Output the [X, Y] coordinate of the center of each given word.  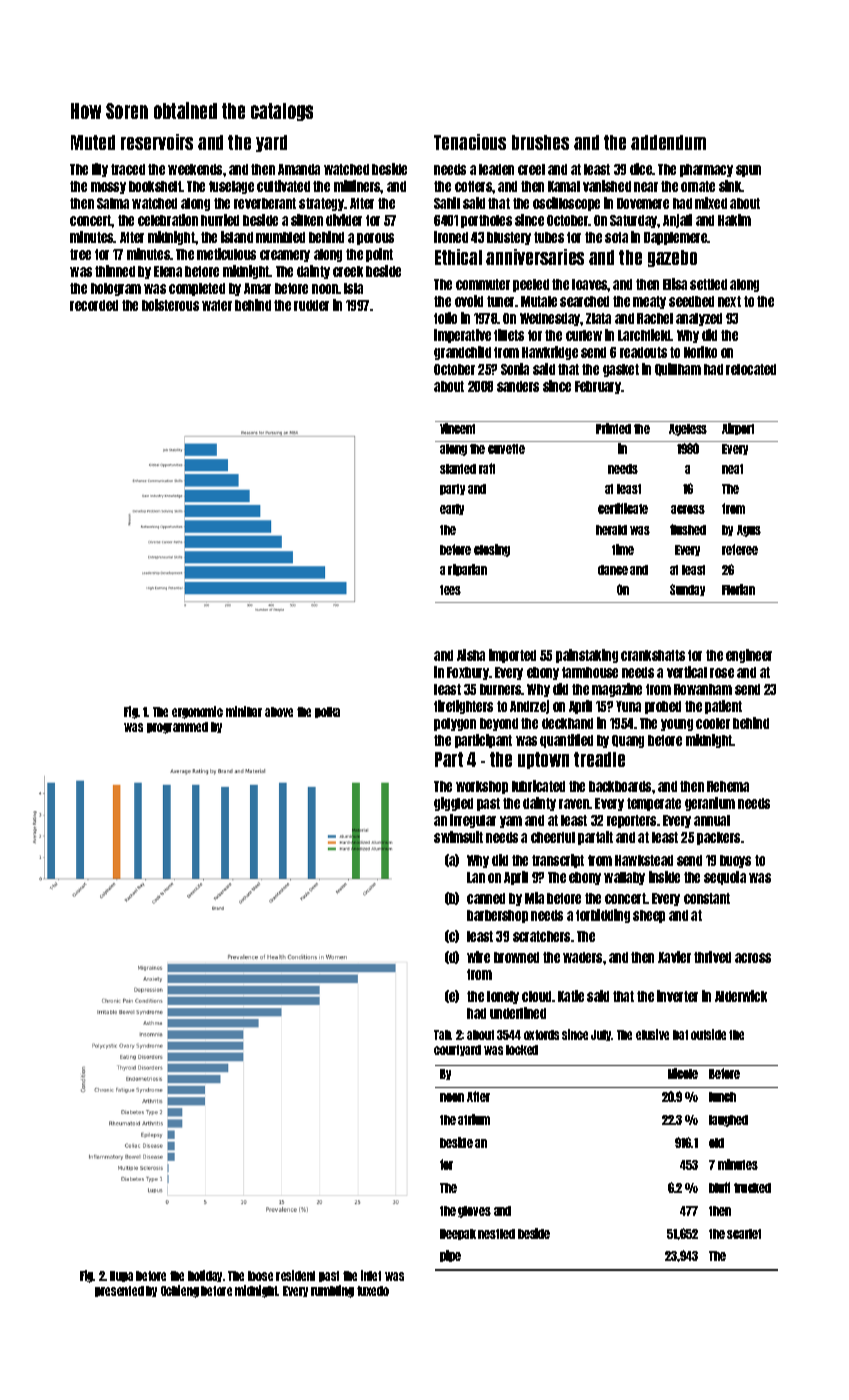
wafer [217, 305]
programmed [177, 728]
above [279, 712]
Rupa [121, 1276]
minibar [244, 711]
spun [748, 171]
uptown [543, 760]
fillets [509, 335]
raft [487, 468]
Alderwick [741, 996]
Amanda [299, 169]
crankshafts [653, 655]
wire [478, 957]
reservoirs [157, 142]
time [623, 549]
